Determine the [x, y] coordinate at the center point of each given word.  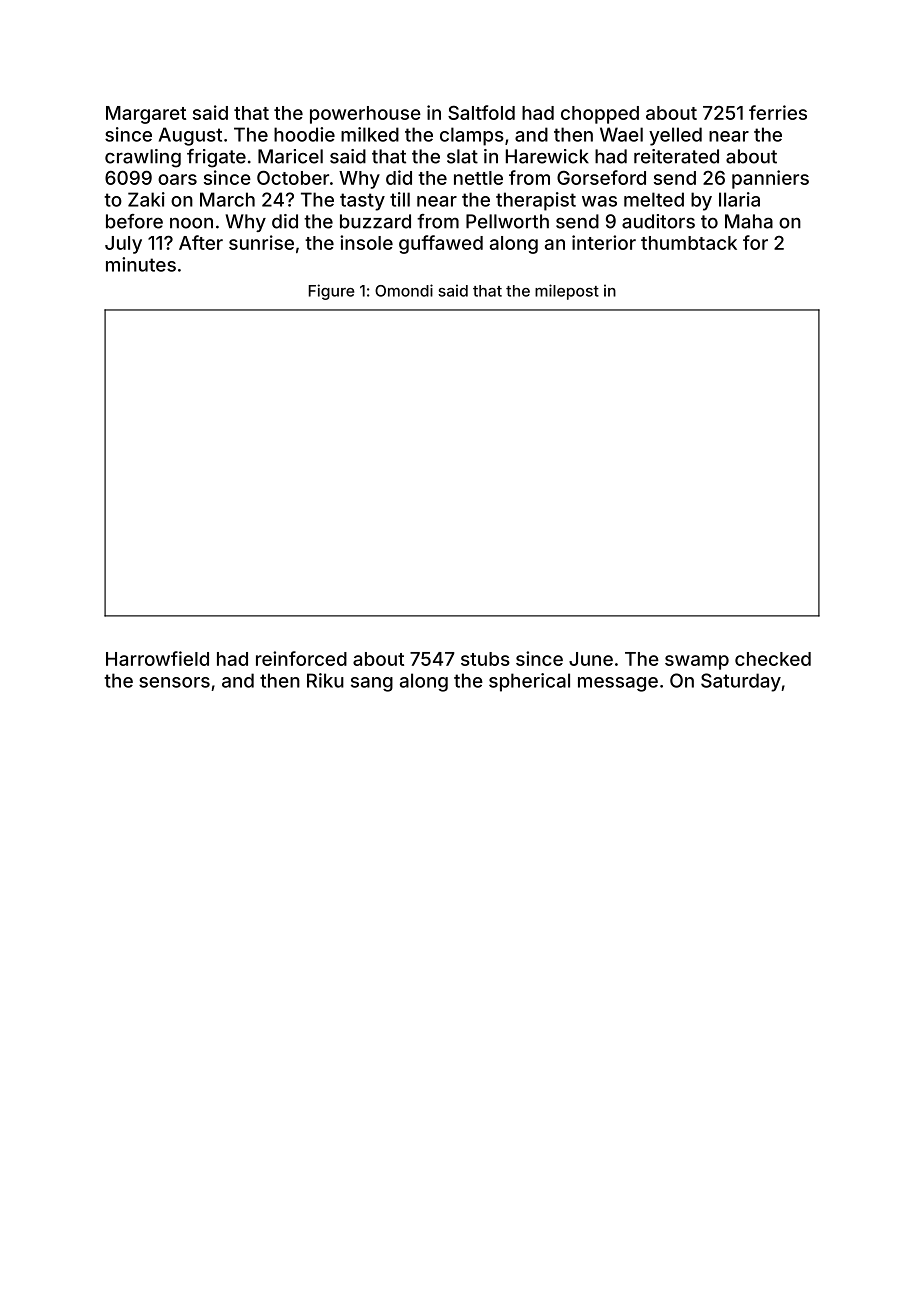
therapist [536, 201]
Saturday [741, 682]
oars [177, 179]
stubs [485, 659]
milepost [567, 292]
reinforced [301, 658]
